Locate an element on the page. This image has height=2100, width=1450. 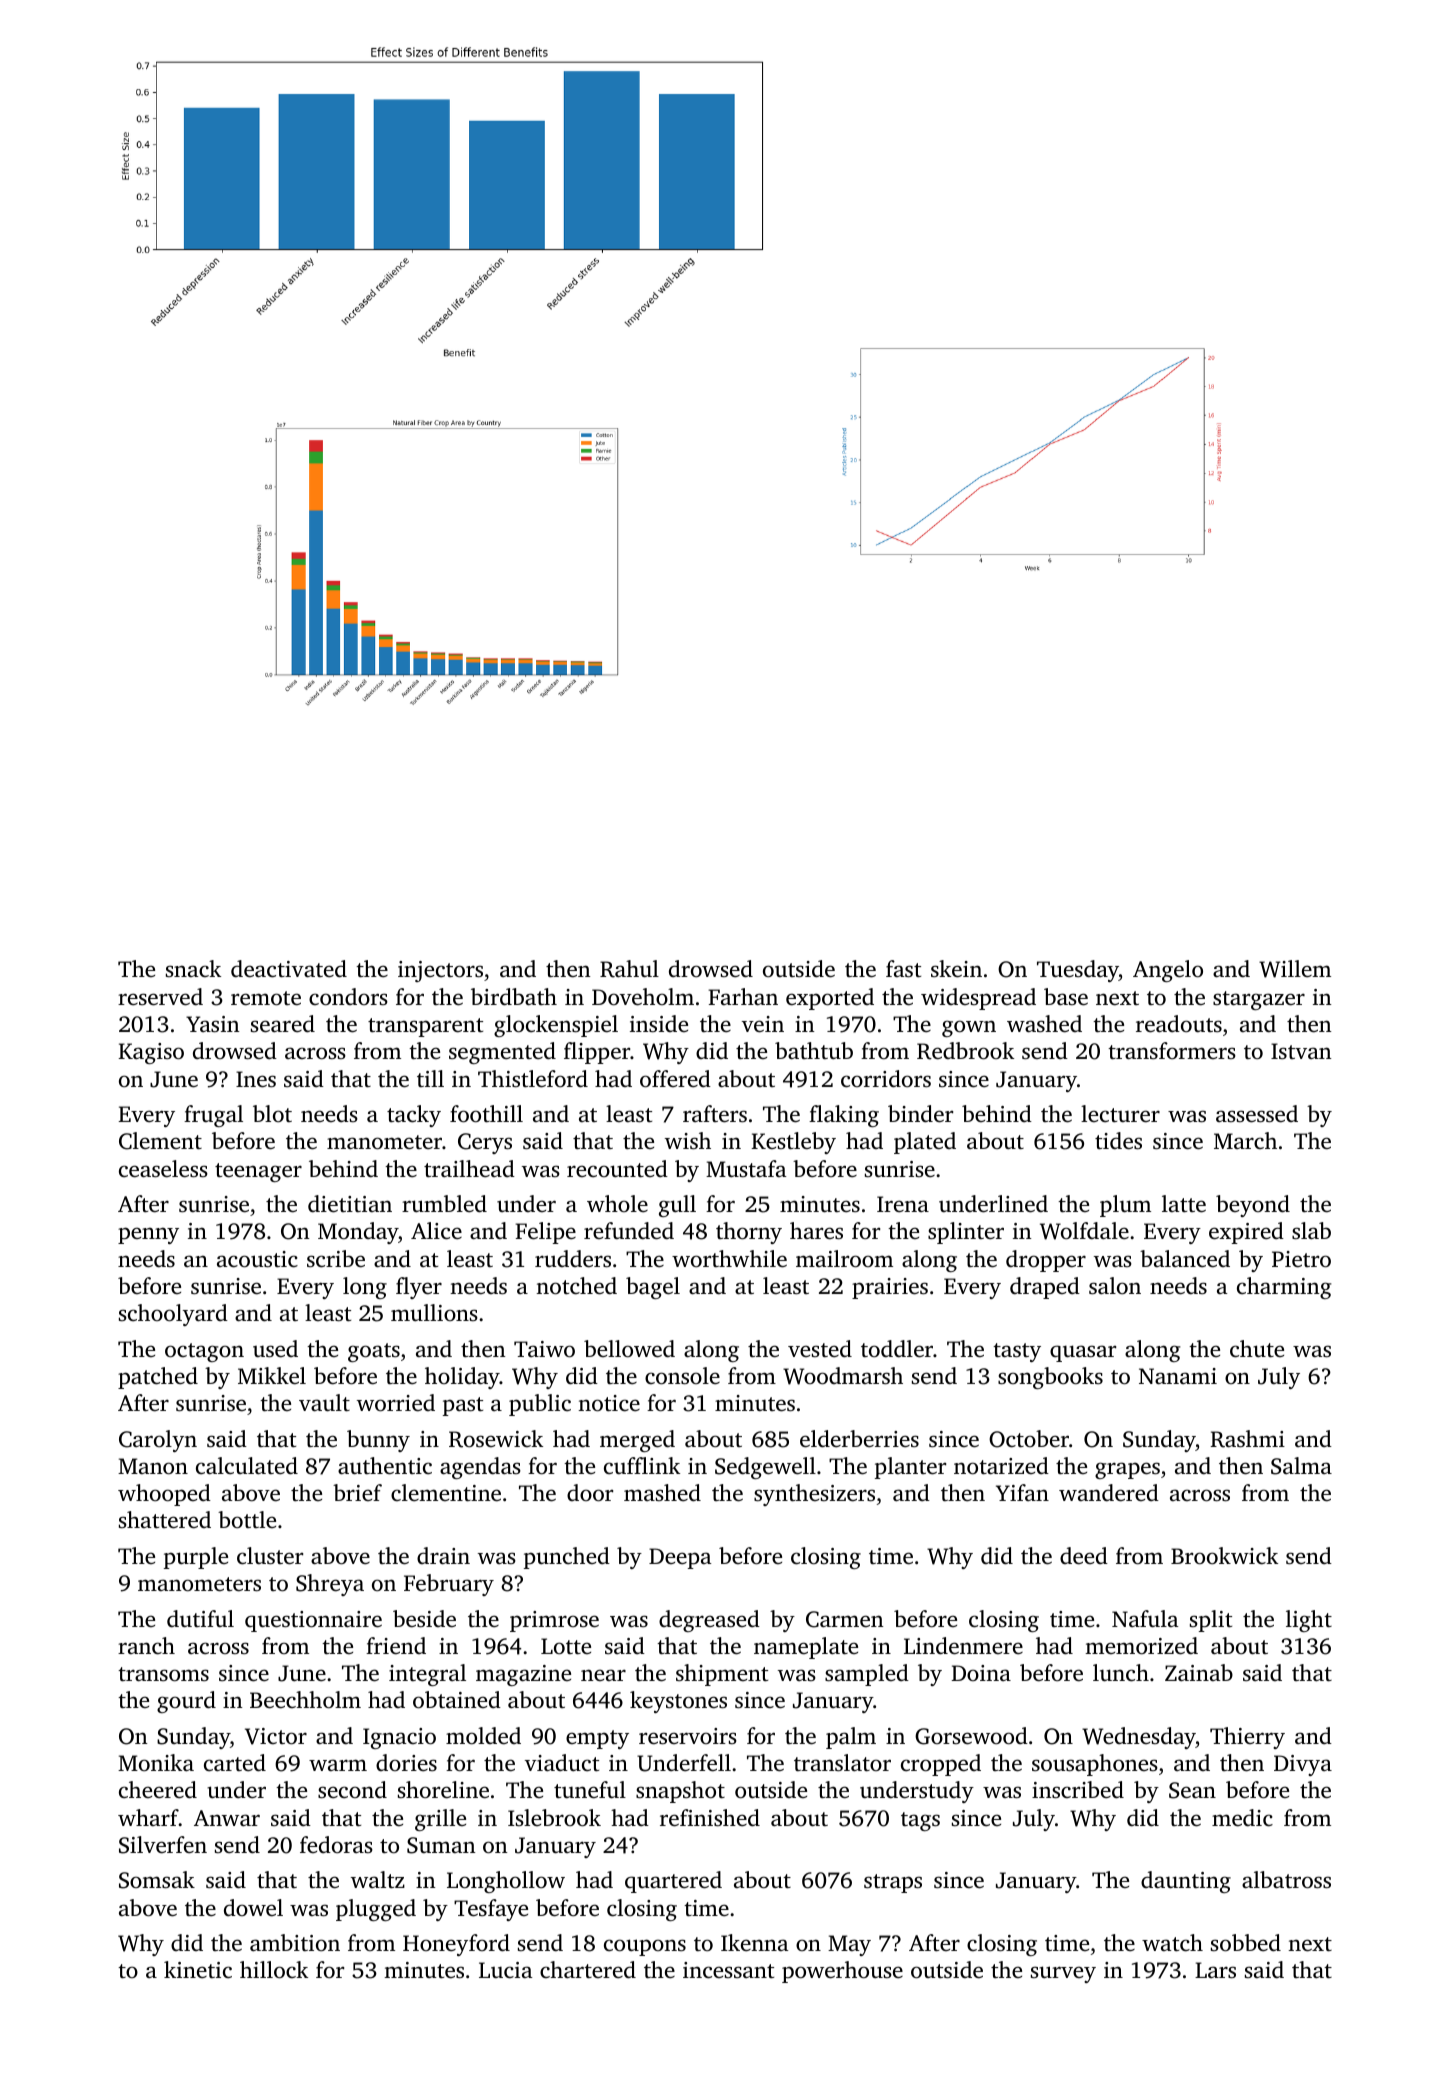
transformers is located at coordinates (1172, 1050).
